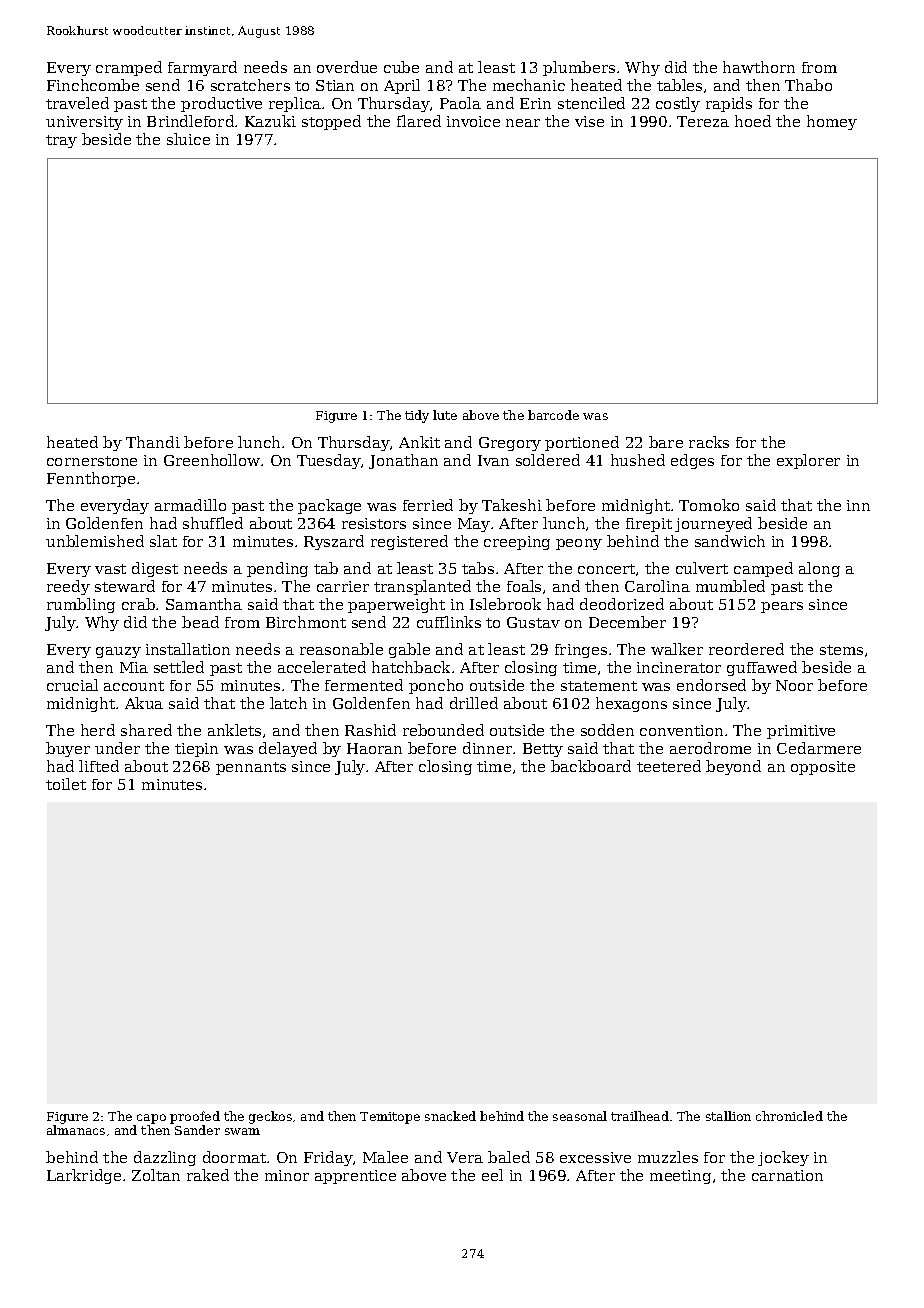  What do you see at coordinates (759, 67) in the screenshot?
I see `hawthorn` at bounding box center [759, 67].
